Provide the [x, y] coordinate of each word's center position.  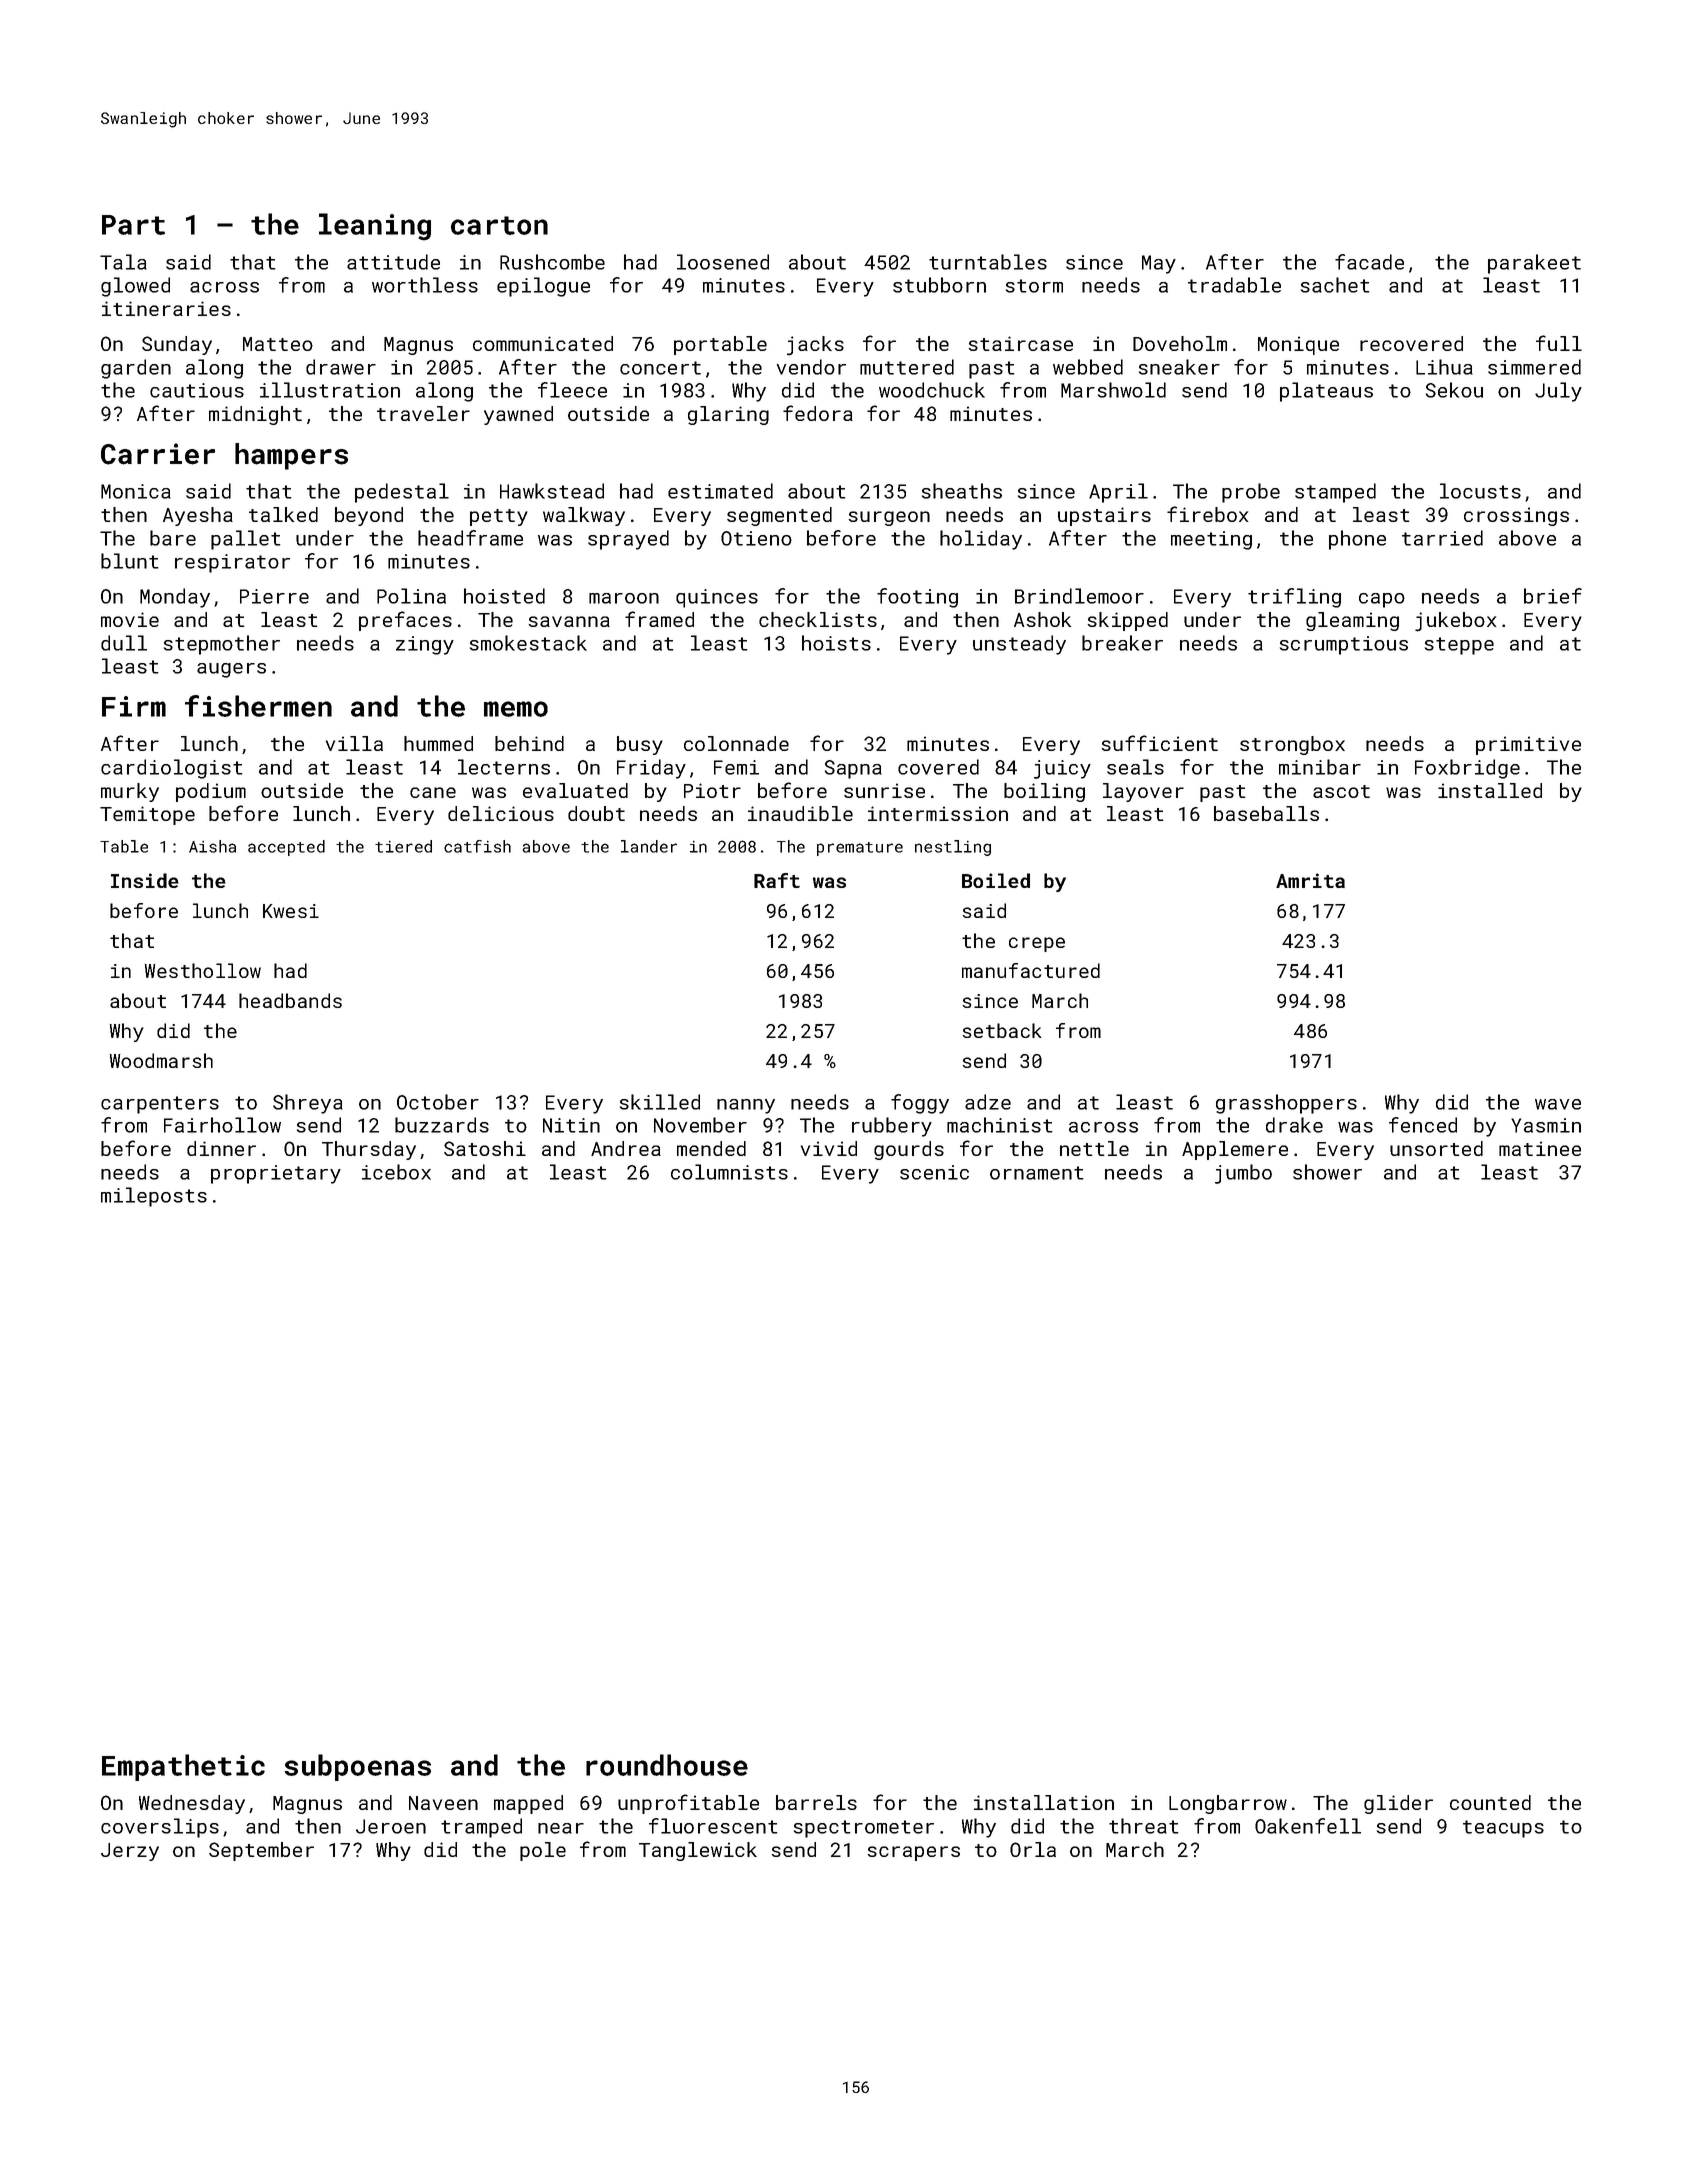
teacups [1503, 1829]
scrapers [914, 1853]
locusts [1480, 491]
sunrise [884, 790]
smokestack [528, 643]
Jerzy [130, 1852]
